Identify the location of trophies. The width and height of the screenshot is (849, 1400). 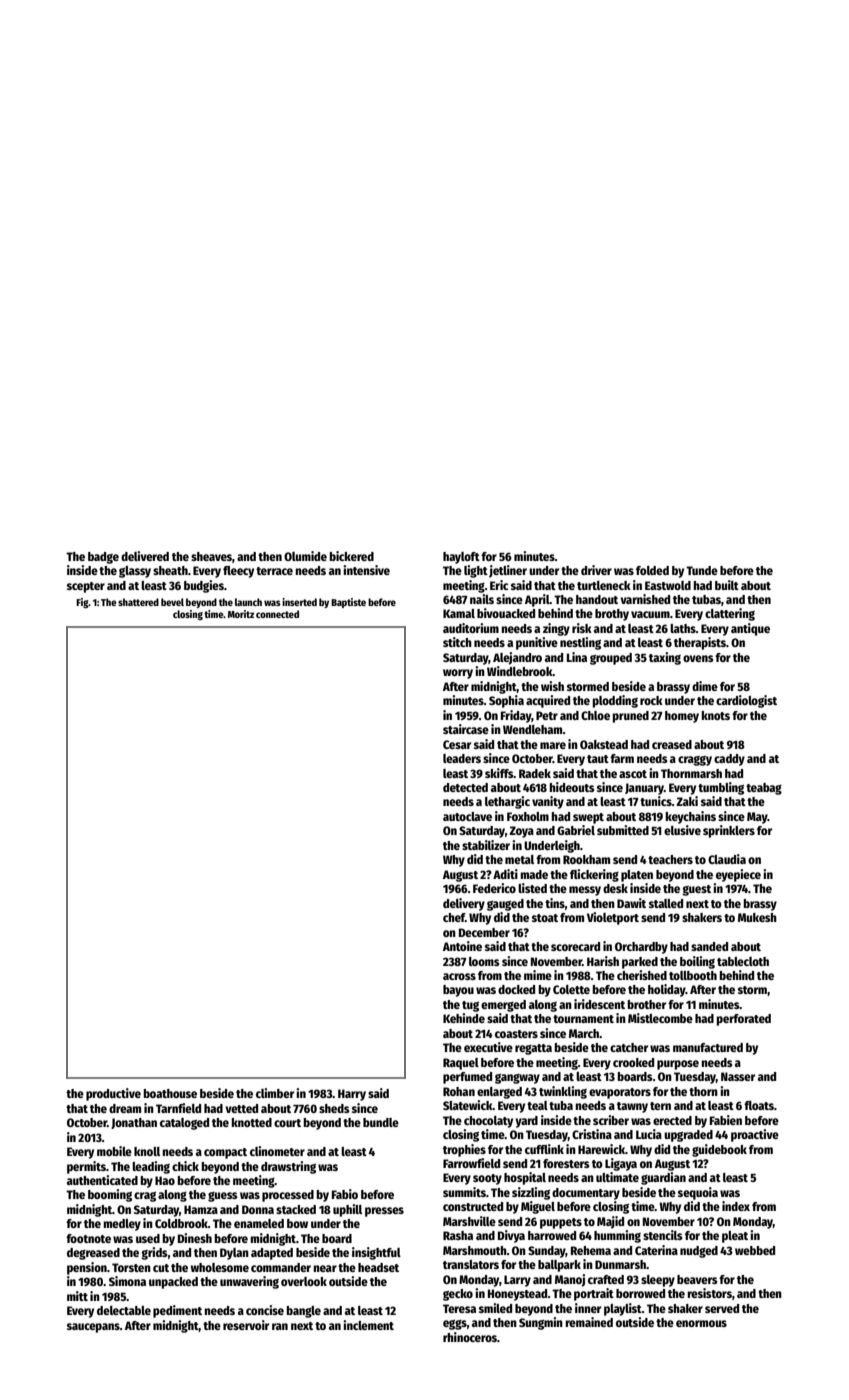
(464, 1150).
